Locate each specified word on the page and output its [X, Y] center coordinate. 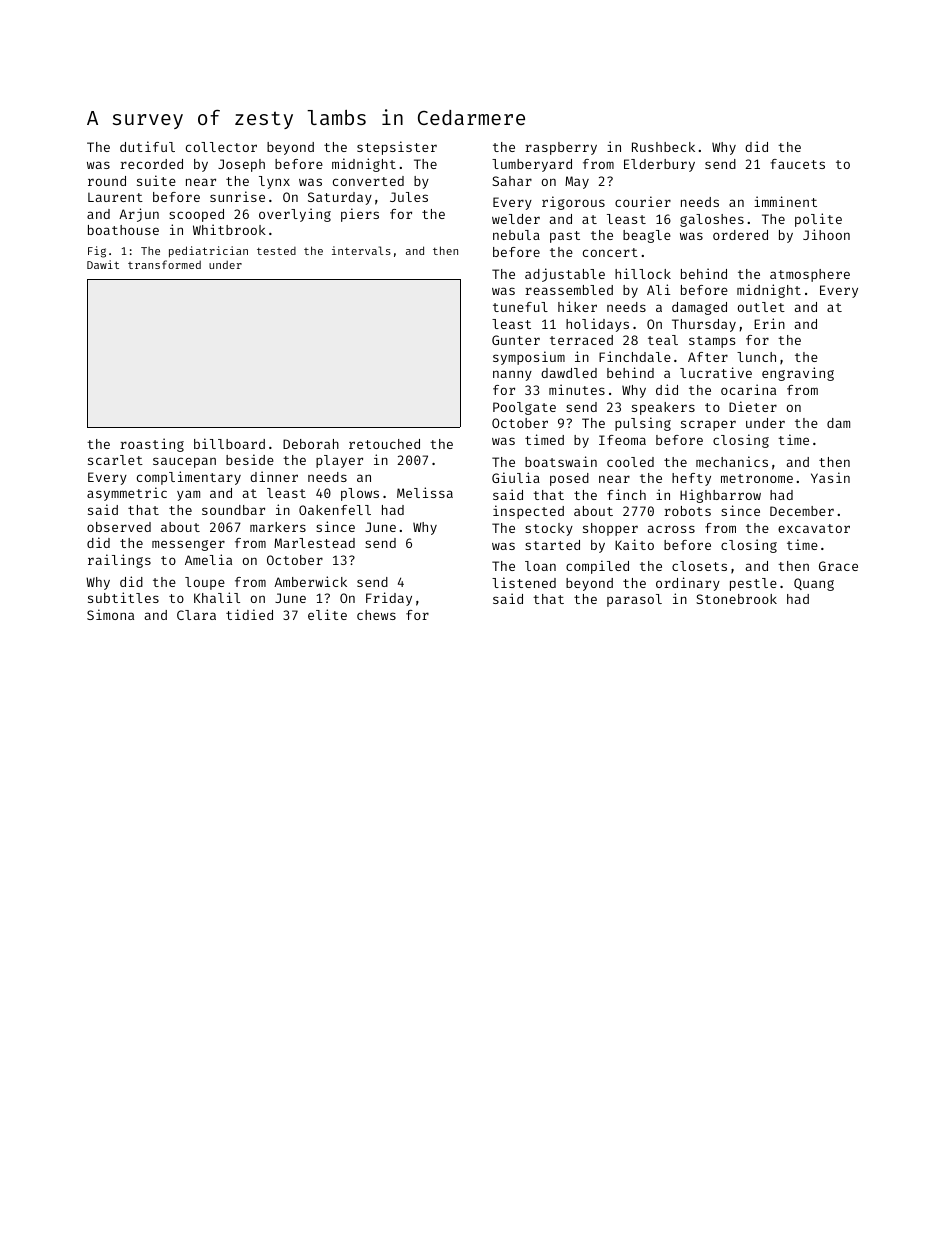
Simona [110, 614]
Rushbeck [663, 147]
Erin [769, 323]
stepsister [397, 148]
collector [221, 147]
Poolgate [524, 408]
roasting [152, 445]
